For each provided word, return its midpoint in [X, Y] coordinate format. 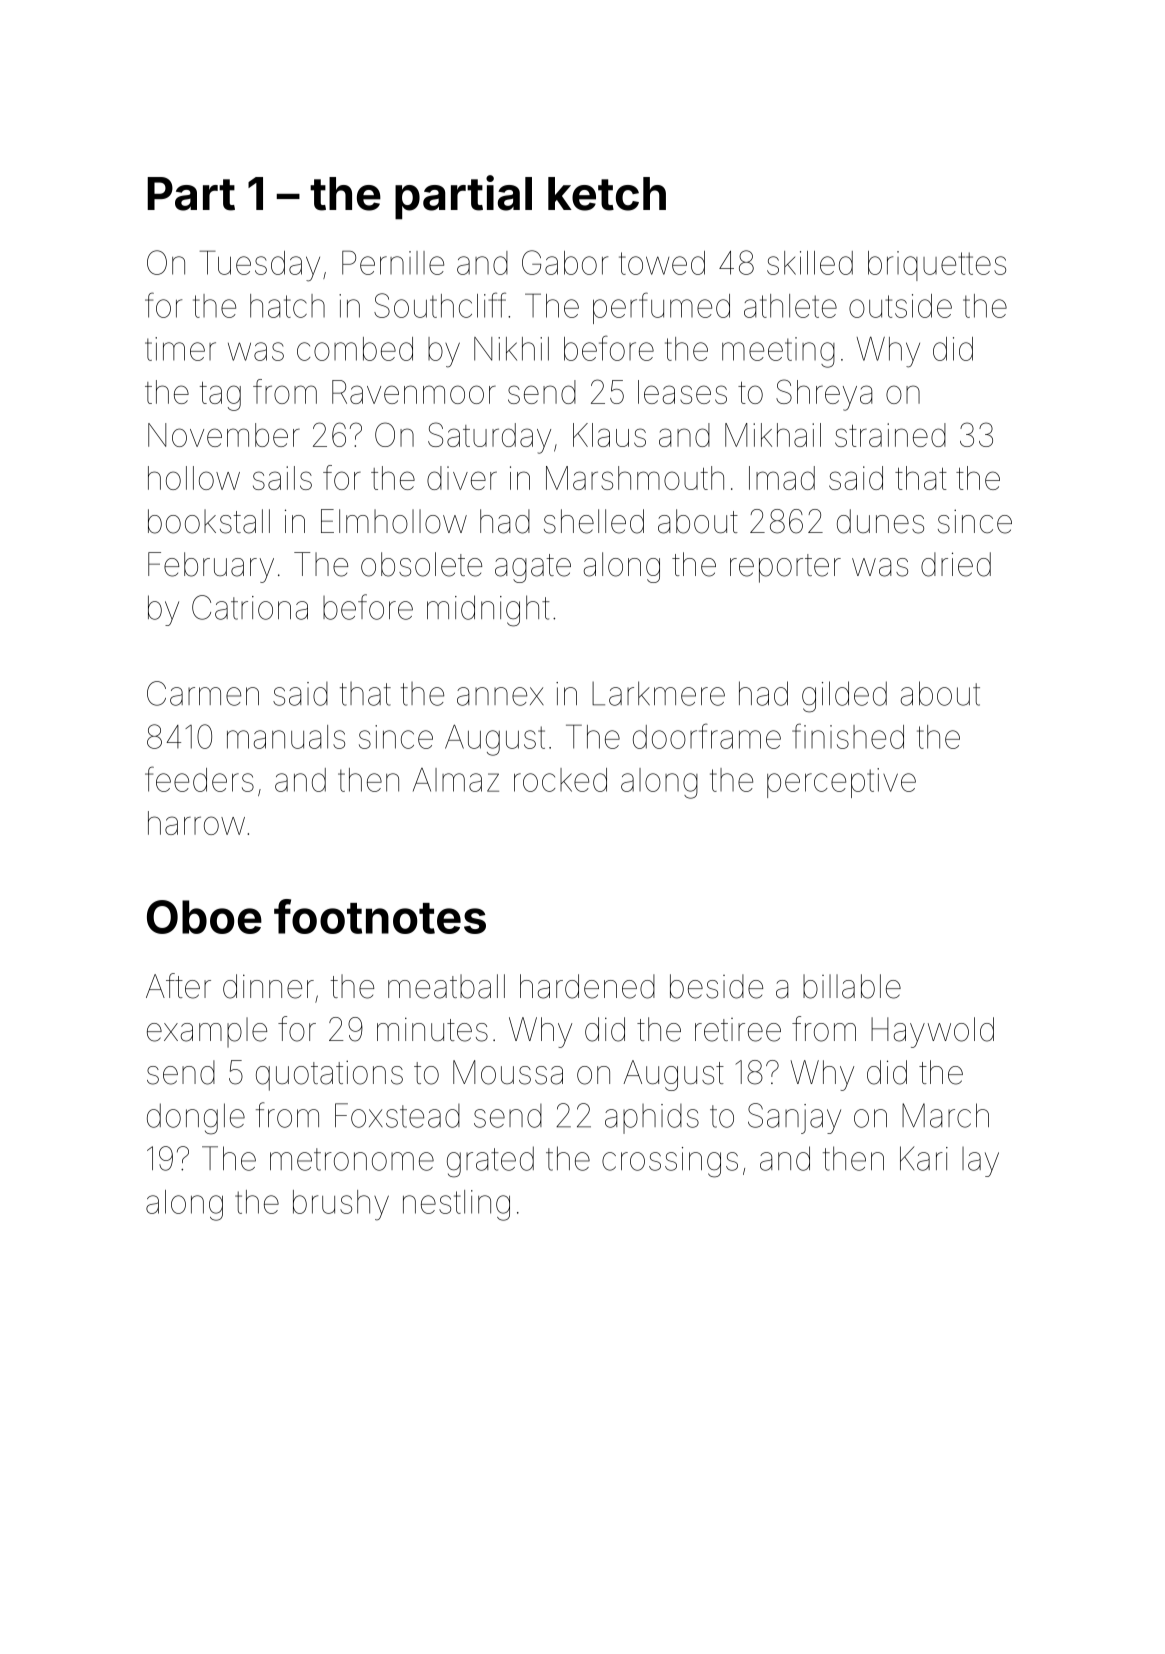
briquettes [937, 266]
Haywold [932, 1032]
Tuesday [260, 266]
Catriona [250, 607]
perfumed [661, 308]
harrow [196, 823]
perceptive [841, 783]
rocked [560, 780]
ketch [607, 194]
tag [220, 396]
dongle [196, 1119]
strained [890, 435]
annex [500, 696]
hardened [587, 986]
